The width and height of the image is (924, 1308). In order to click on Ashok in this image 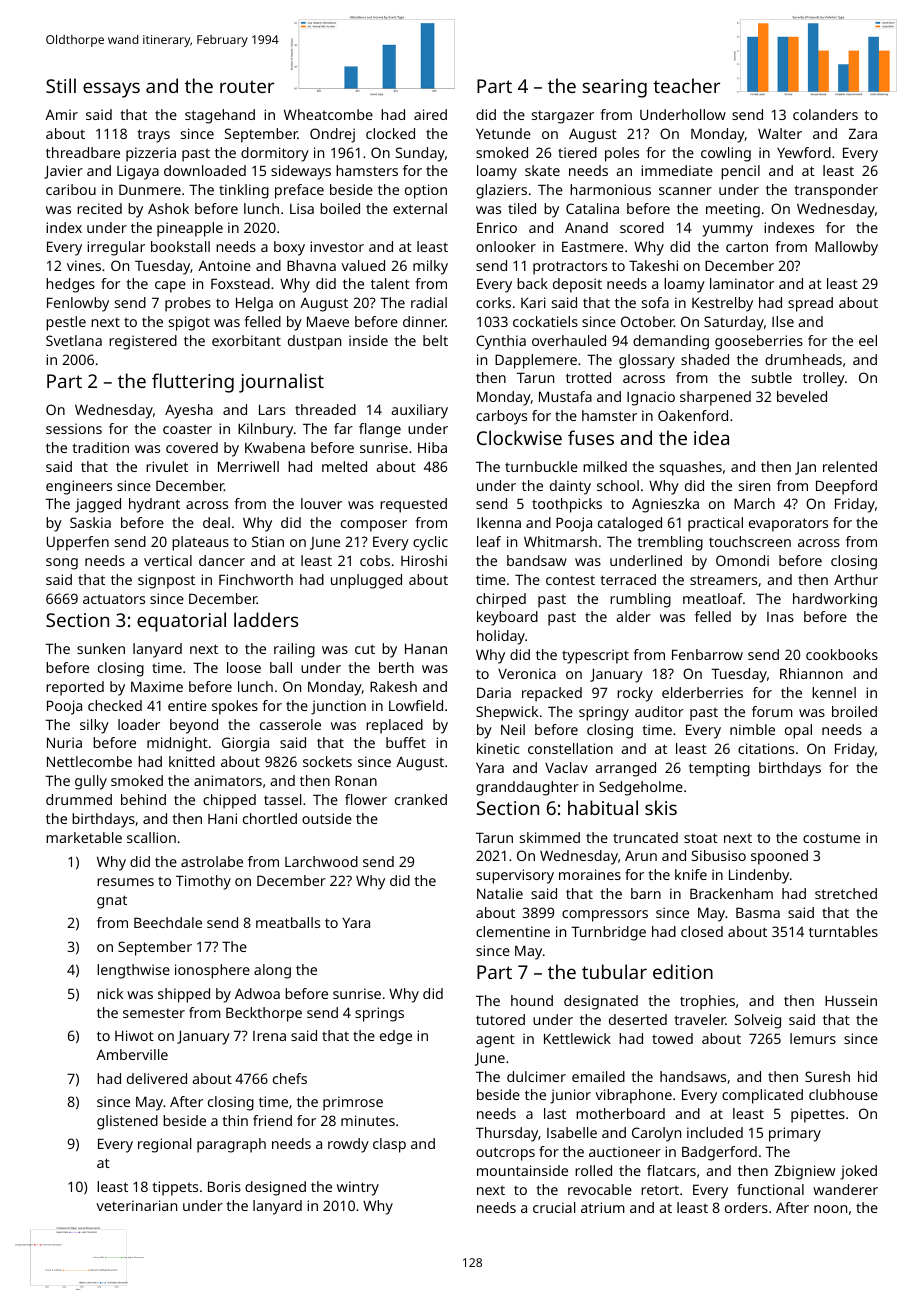, I will do `click(168, 208)`.
